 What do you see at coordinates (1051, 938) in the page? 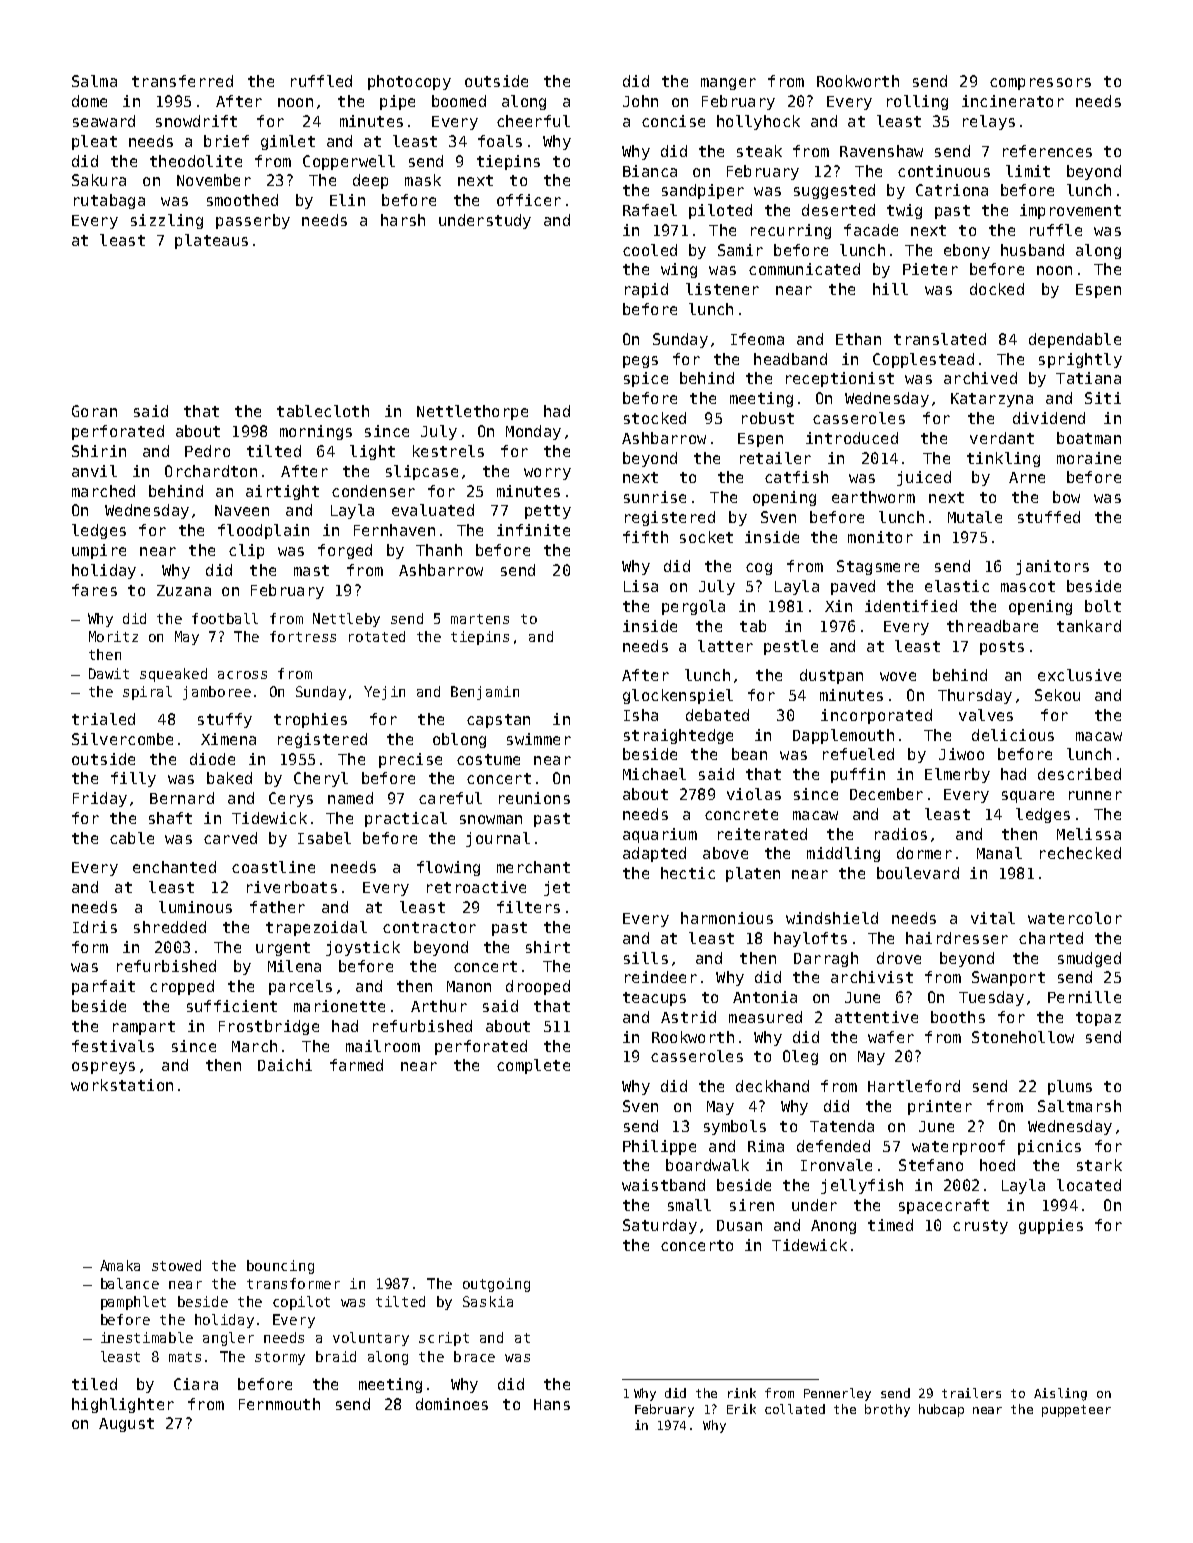
I see `charted` at bounding box center [1051, 938].
